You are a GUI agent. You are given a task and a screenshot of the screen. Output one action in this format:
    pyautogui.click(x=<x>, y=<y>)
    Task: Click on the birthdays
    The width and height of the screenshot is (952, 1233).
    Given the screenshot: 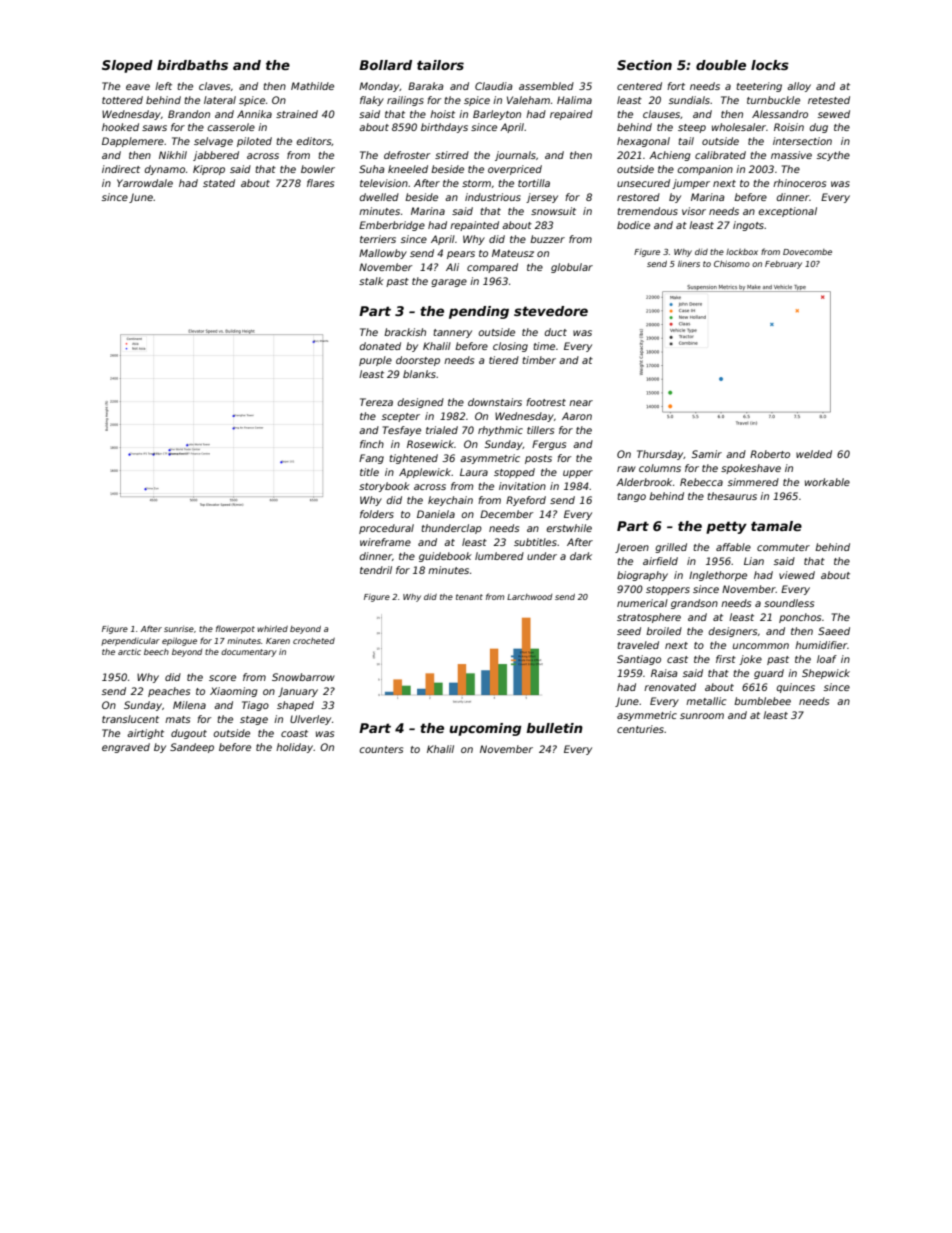 What is the action you would take?
    pyautogui.click(x=444, y=128)
